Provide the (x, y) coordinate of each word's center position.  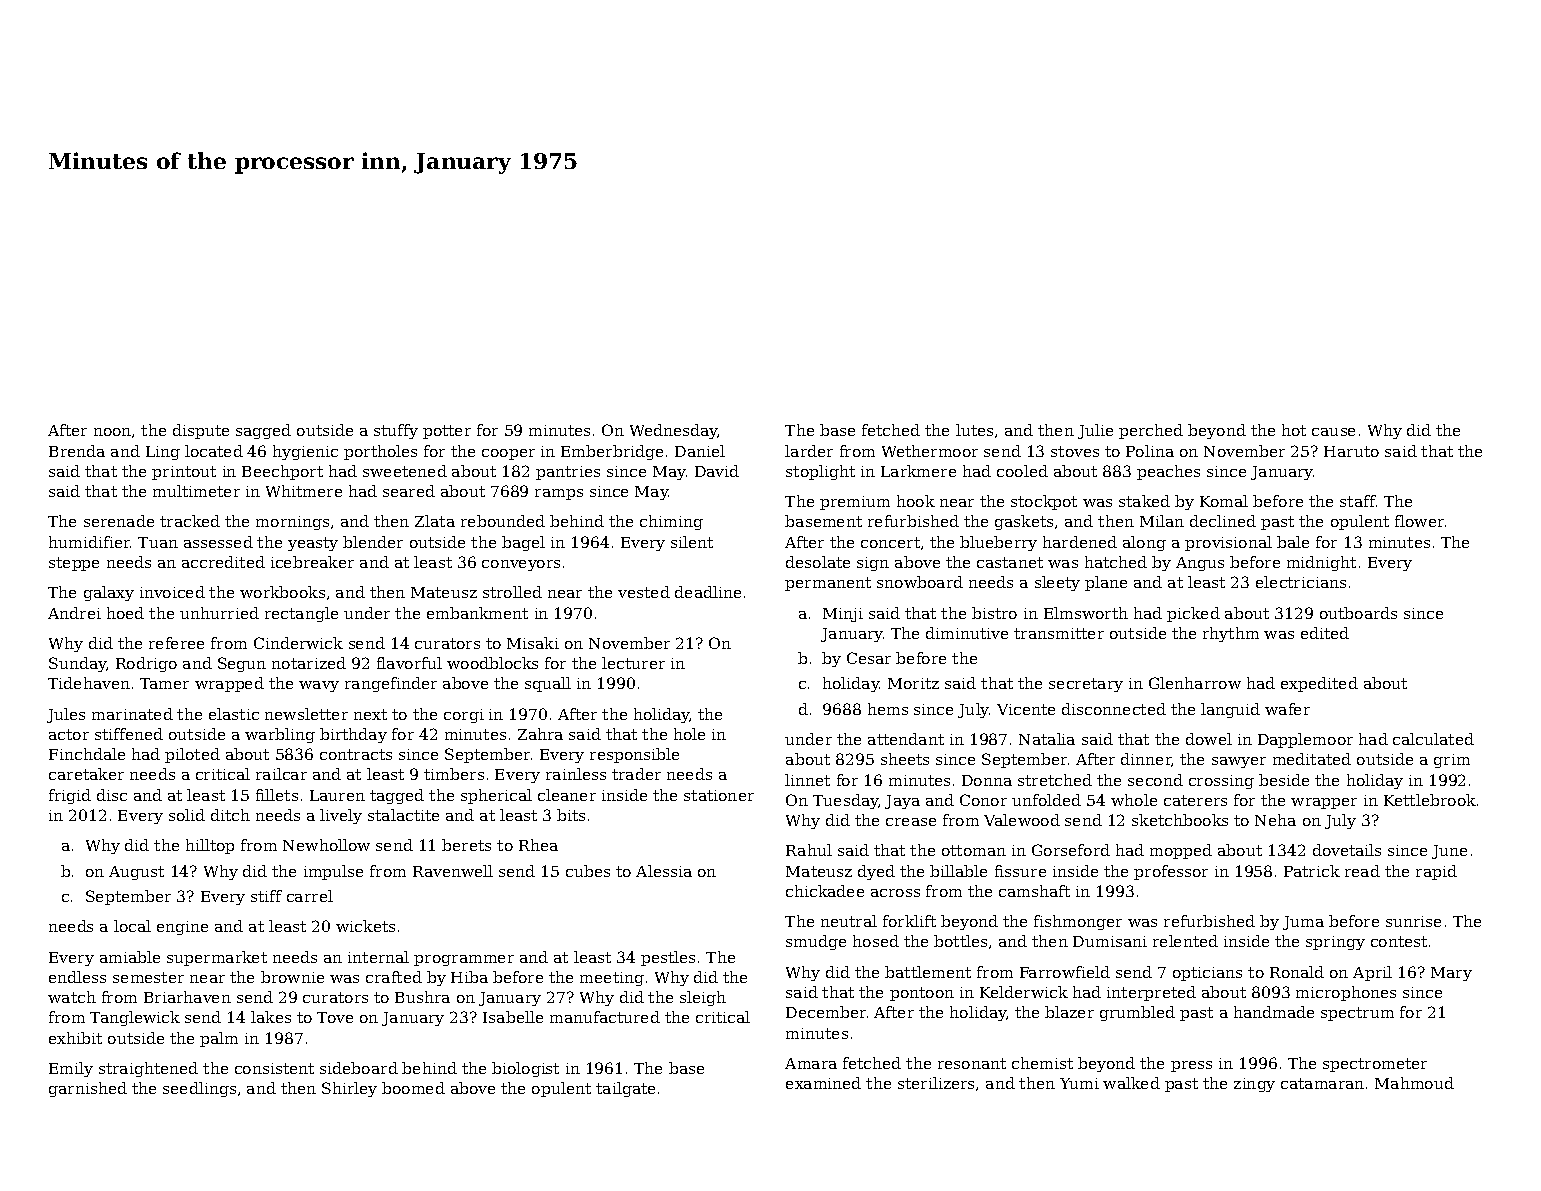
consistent (274, 1068)
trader (636, 774)
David (717, 471)
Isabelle (513, 1017)
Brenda (77, 451)
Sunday (78, 664)
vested (644, 592)
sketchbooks (1180, 820)
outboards (1358, 613)
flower (1419, 521)
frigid (70, 796)
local (132, 926)
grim (1452, 761)
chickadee (825, 891)
